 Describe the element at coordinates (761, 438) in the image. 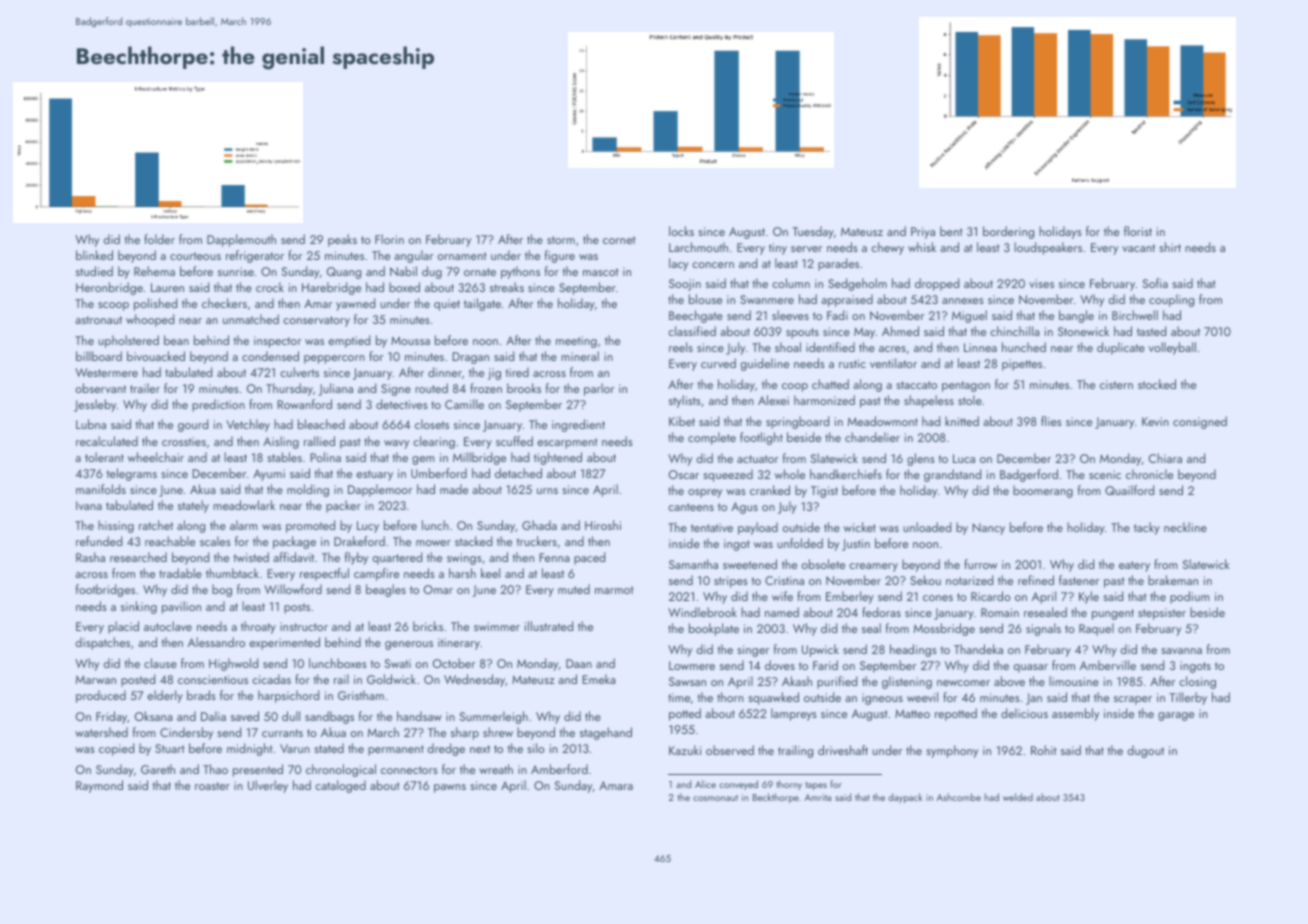

I see `footlight` at that location.
